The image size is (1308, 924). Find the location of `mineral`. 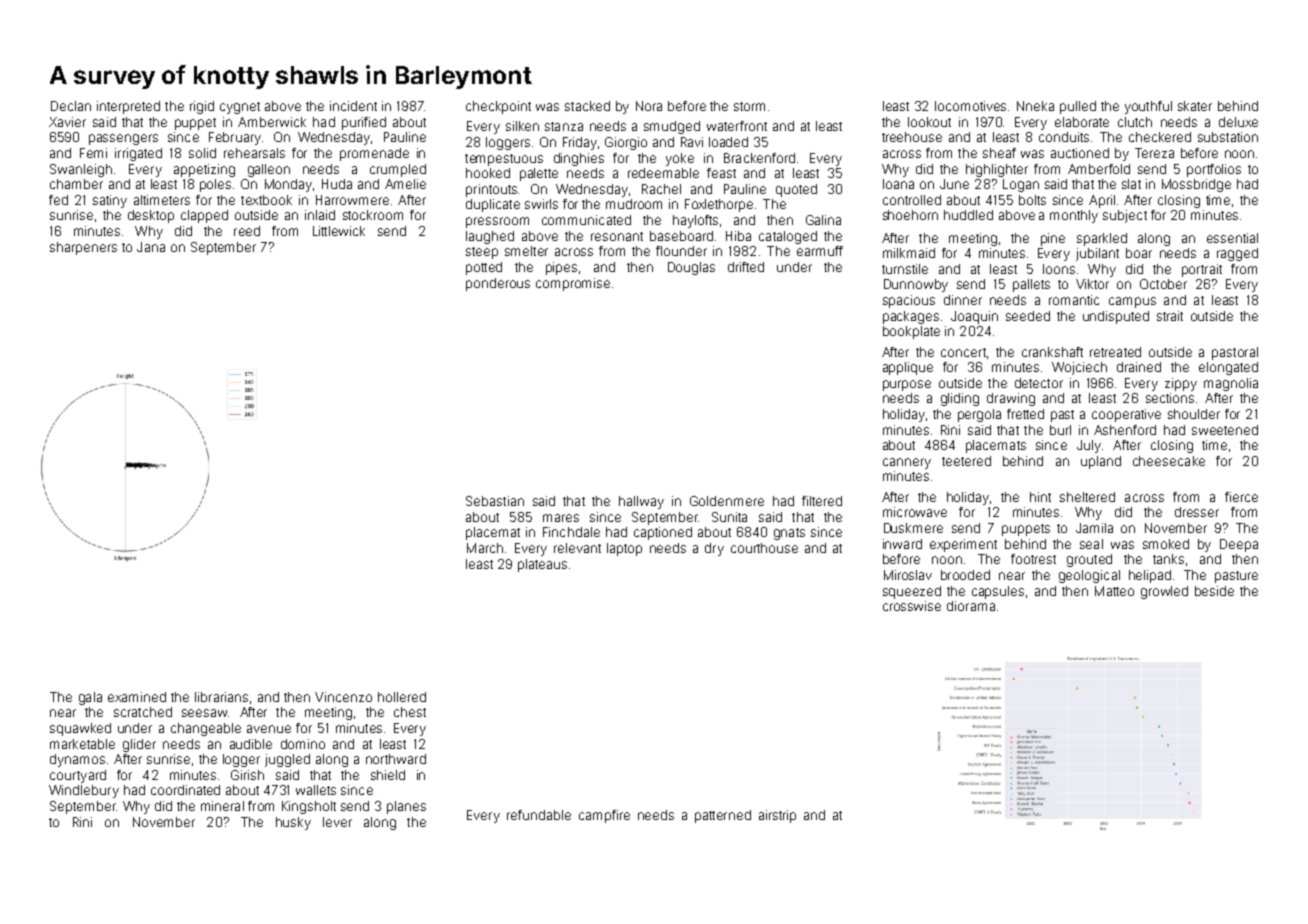

mineral is located at coordinates (222, 806).
